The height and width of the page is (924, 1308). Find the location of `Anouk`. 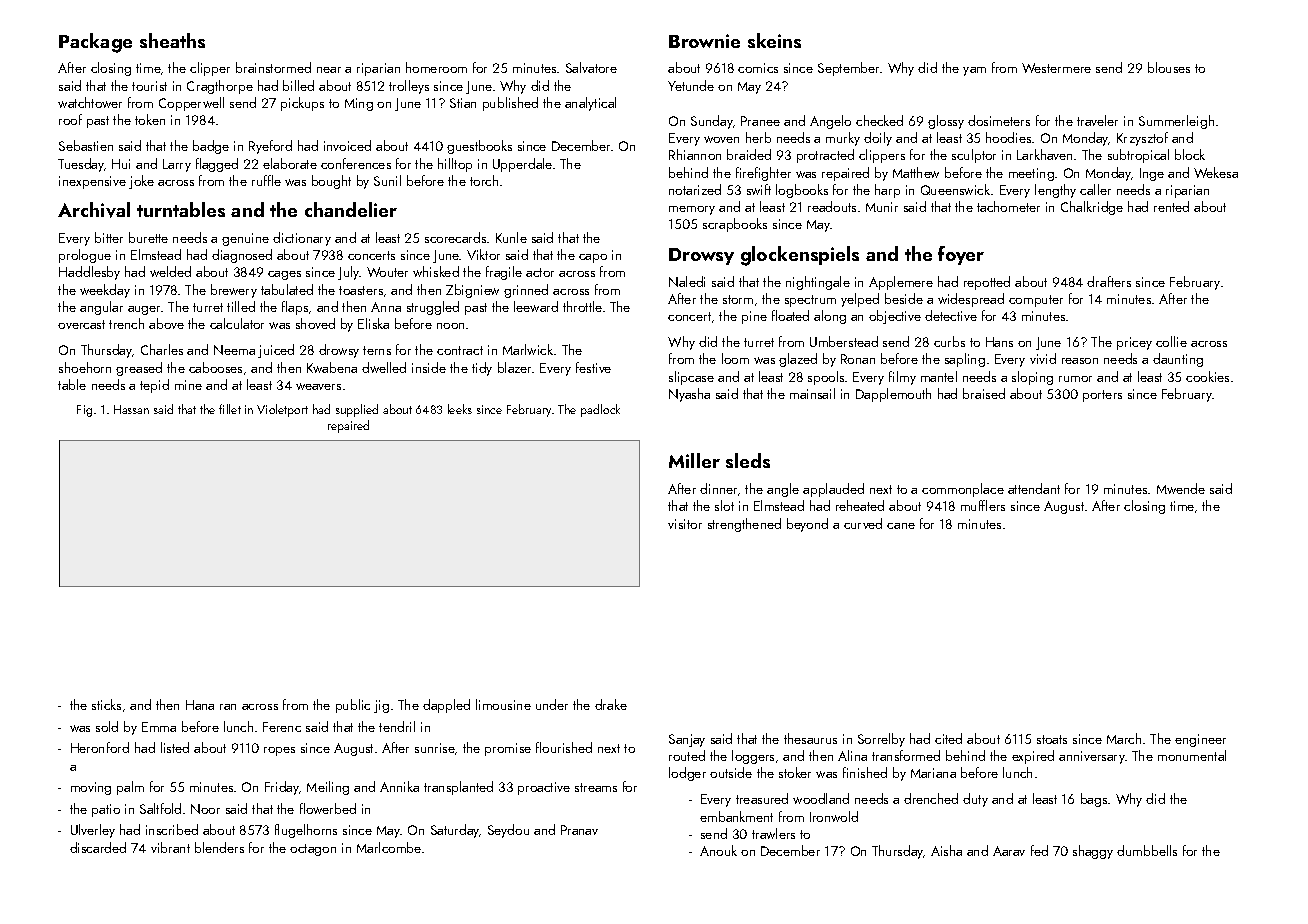

Anouk is located at coordinates (718, 850).
